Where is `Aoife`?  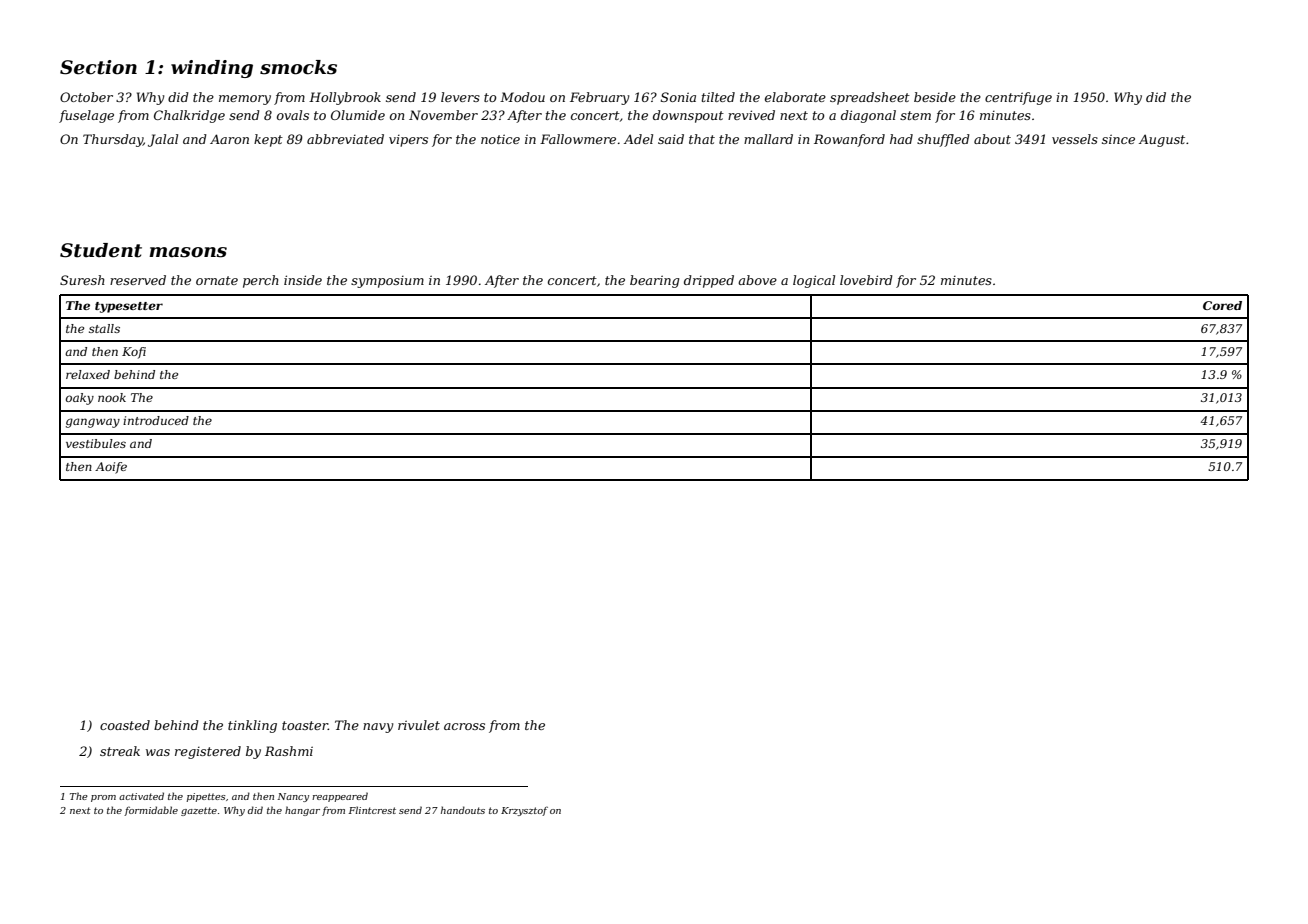 Aoife is located at coordinates (111, 468).
